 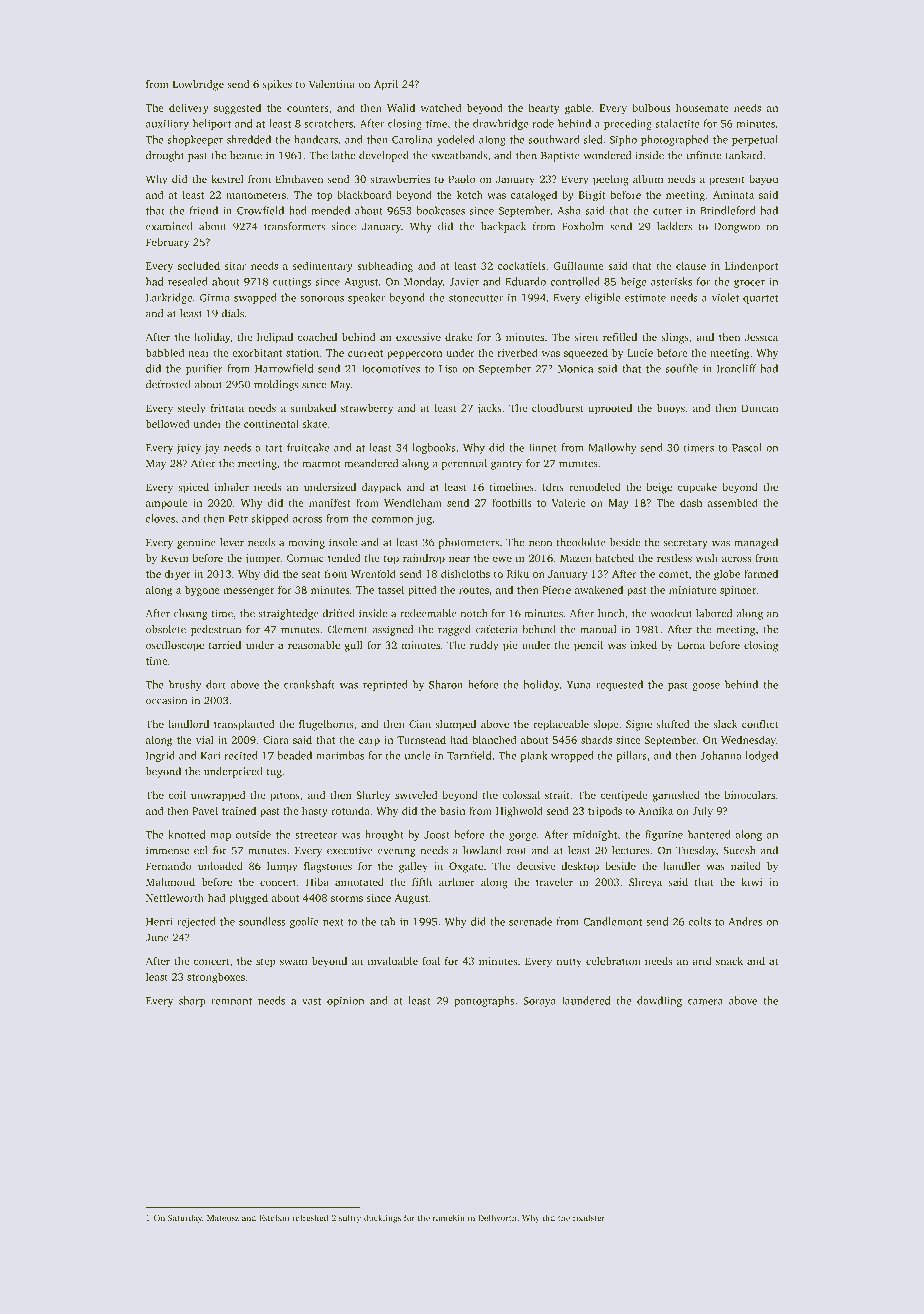 I want to click on unloaded, so click(x=220, y=866).
